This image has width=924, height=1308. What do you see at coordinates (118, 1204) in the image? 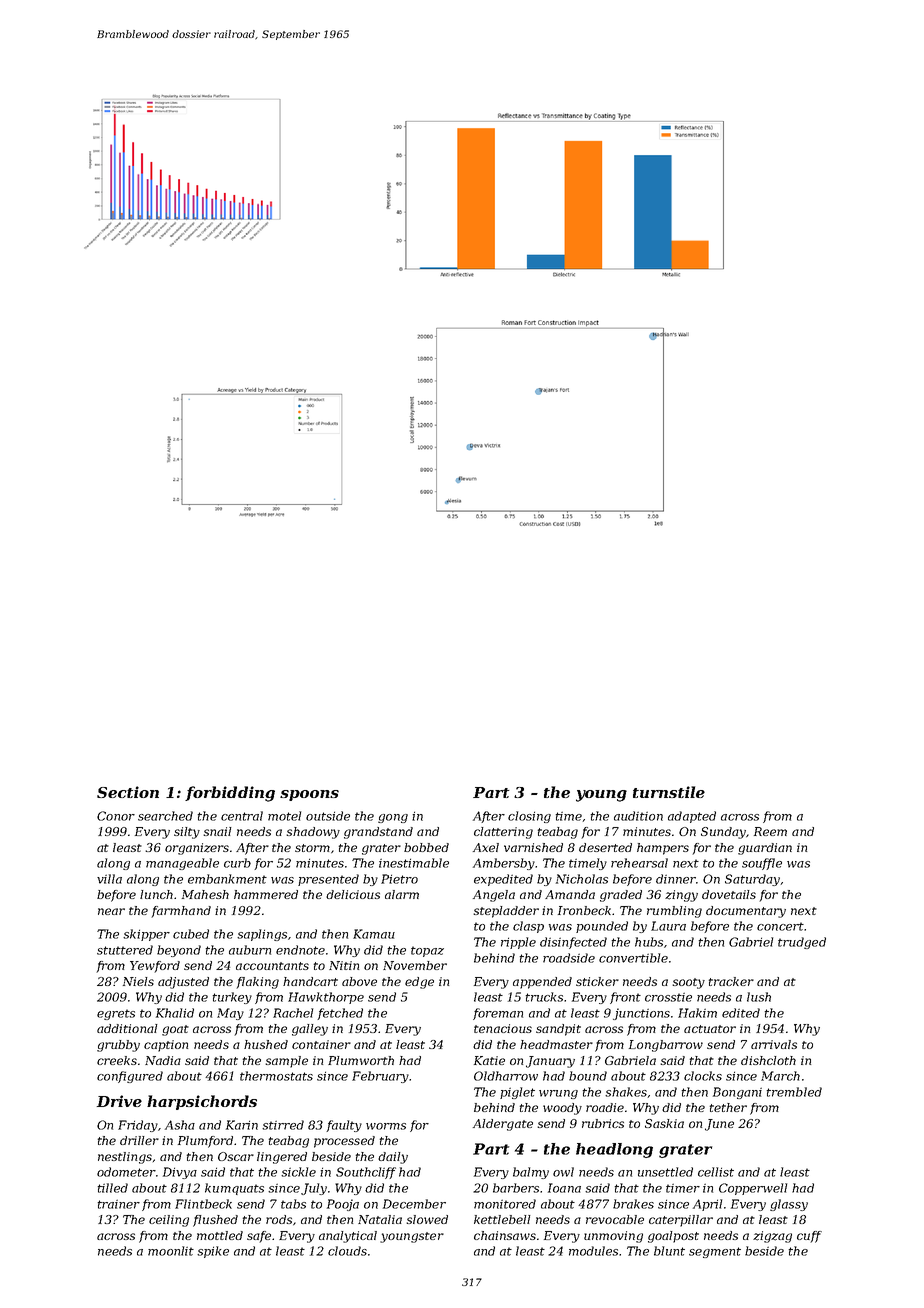
I see `trainer` at bounding box center [118, 1204].
